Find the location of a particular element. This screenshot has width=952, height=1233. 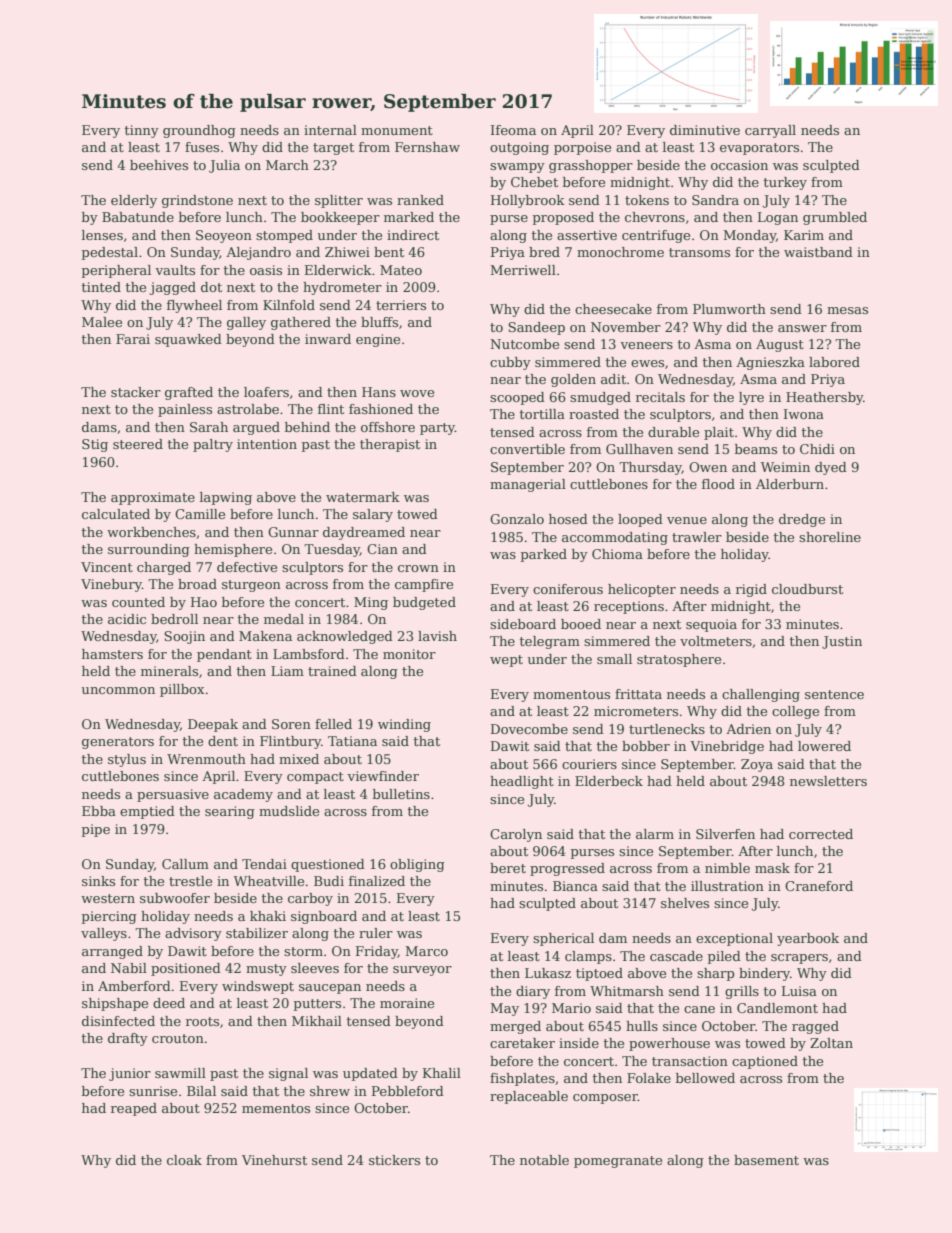

bedroll is located at coordinates (174, 619).
